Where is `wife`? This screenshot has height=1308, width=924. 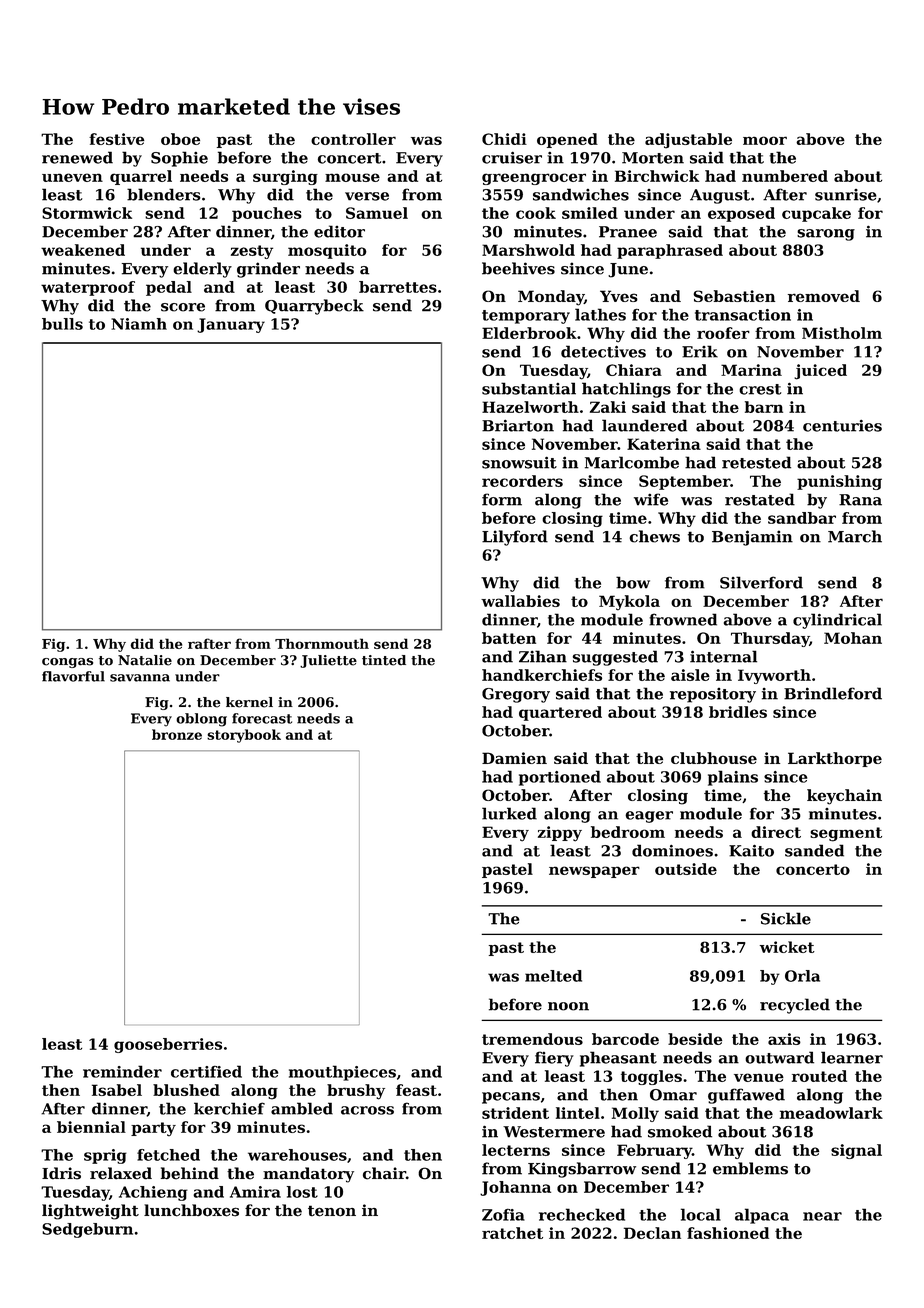
wife is located at coordinates (651, 499).
